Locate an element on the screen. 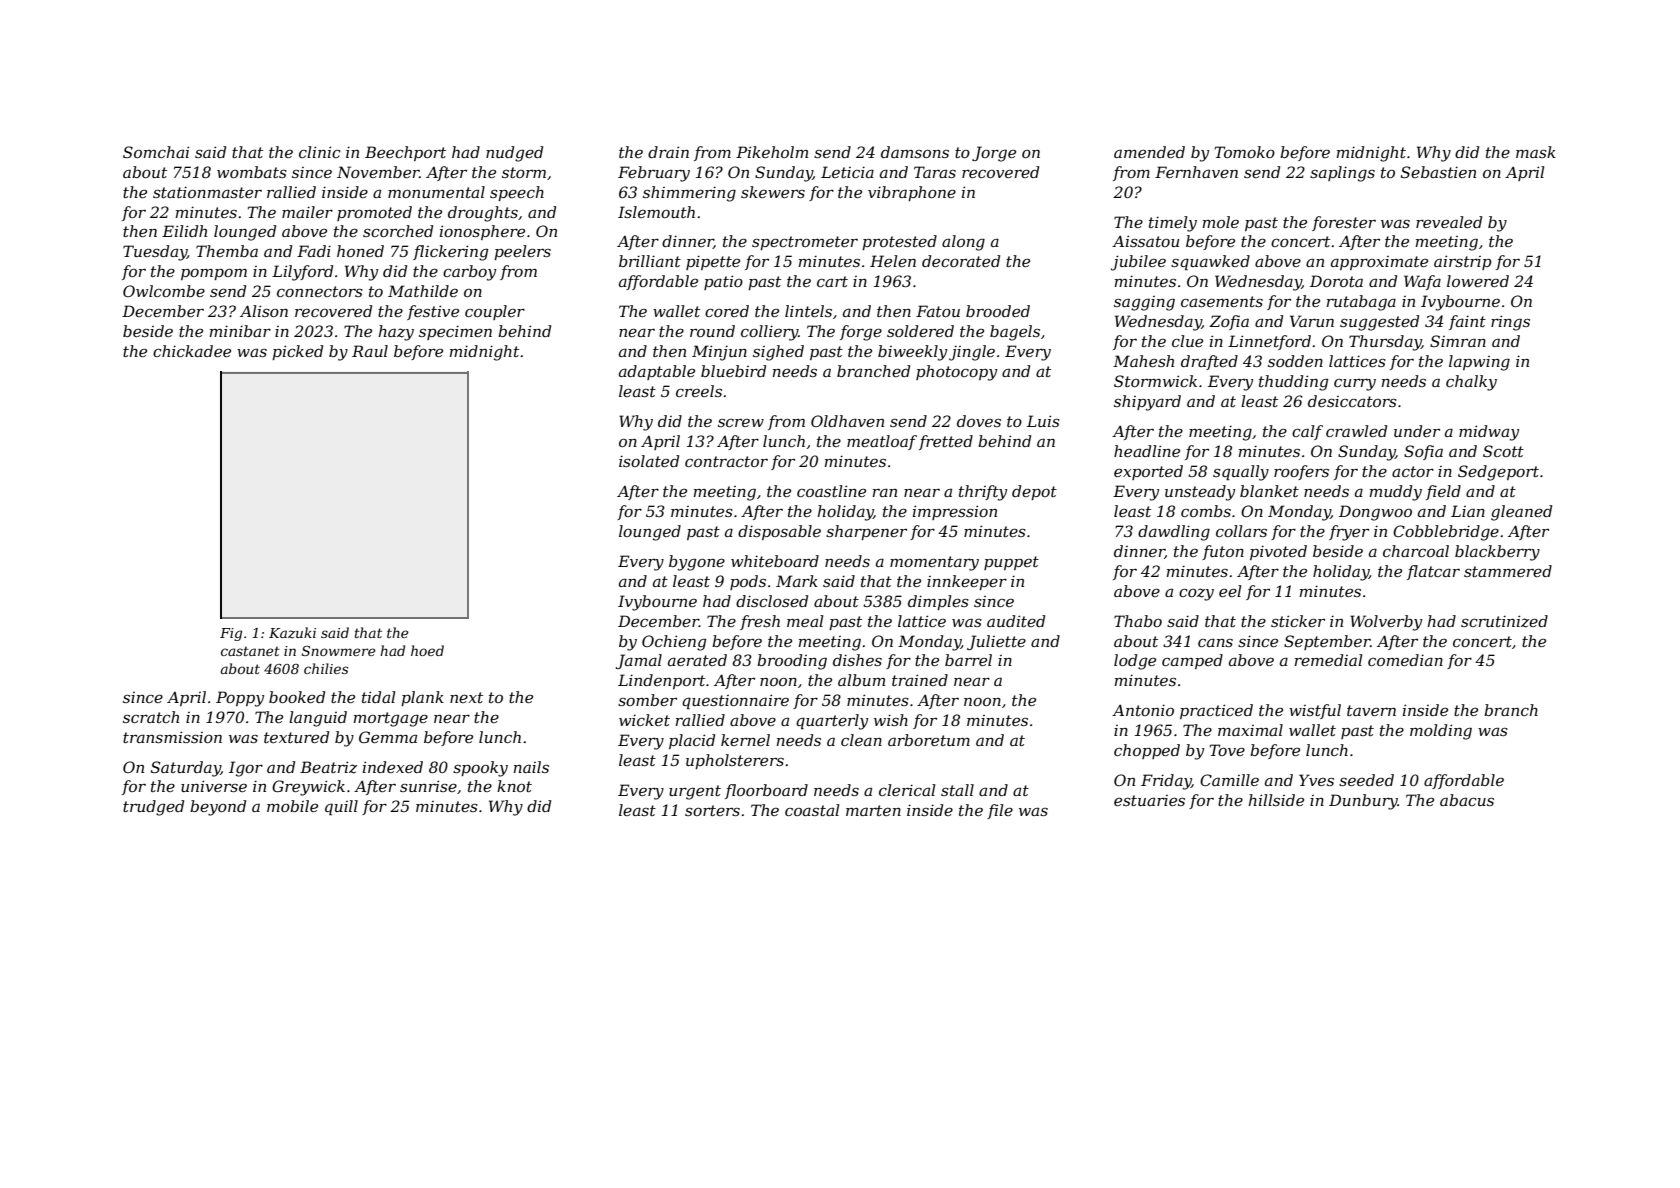 The height and width of the screenshot is (1188, 1680). lapwing is located at coordinates (1479, 363).
